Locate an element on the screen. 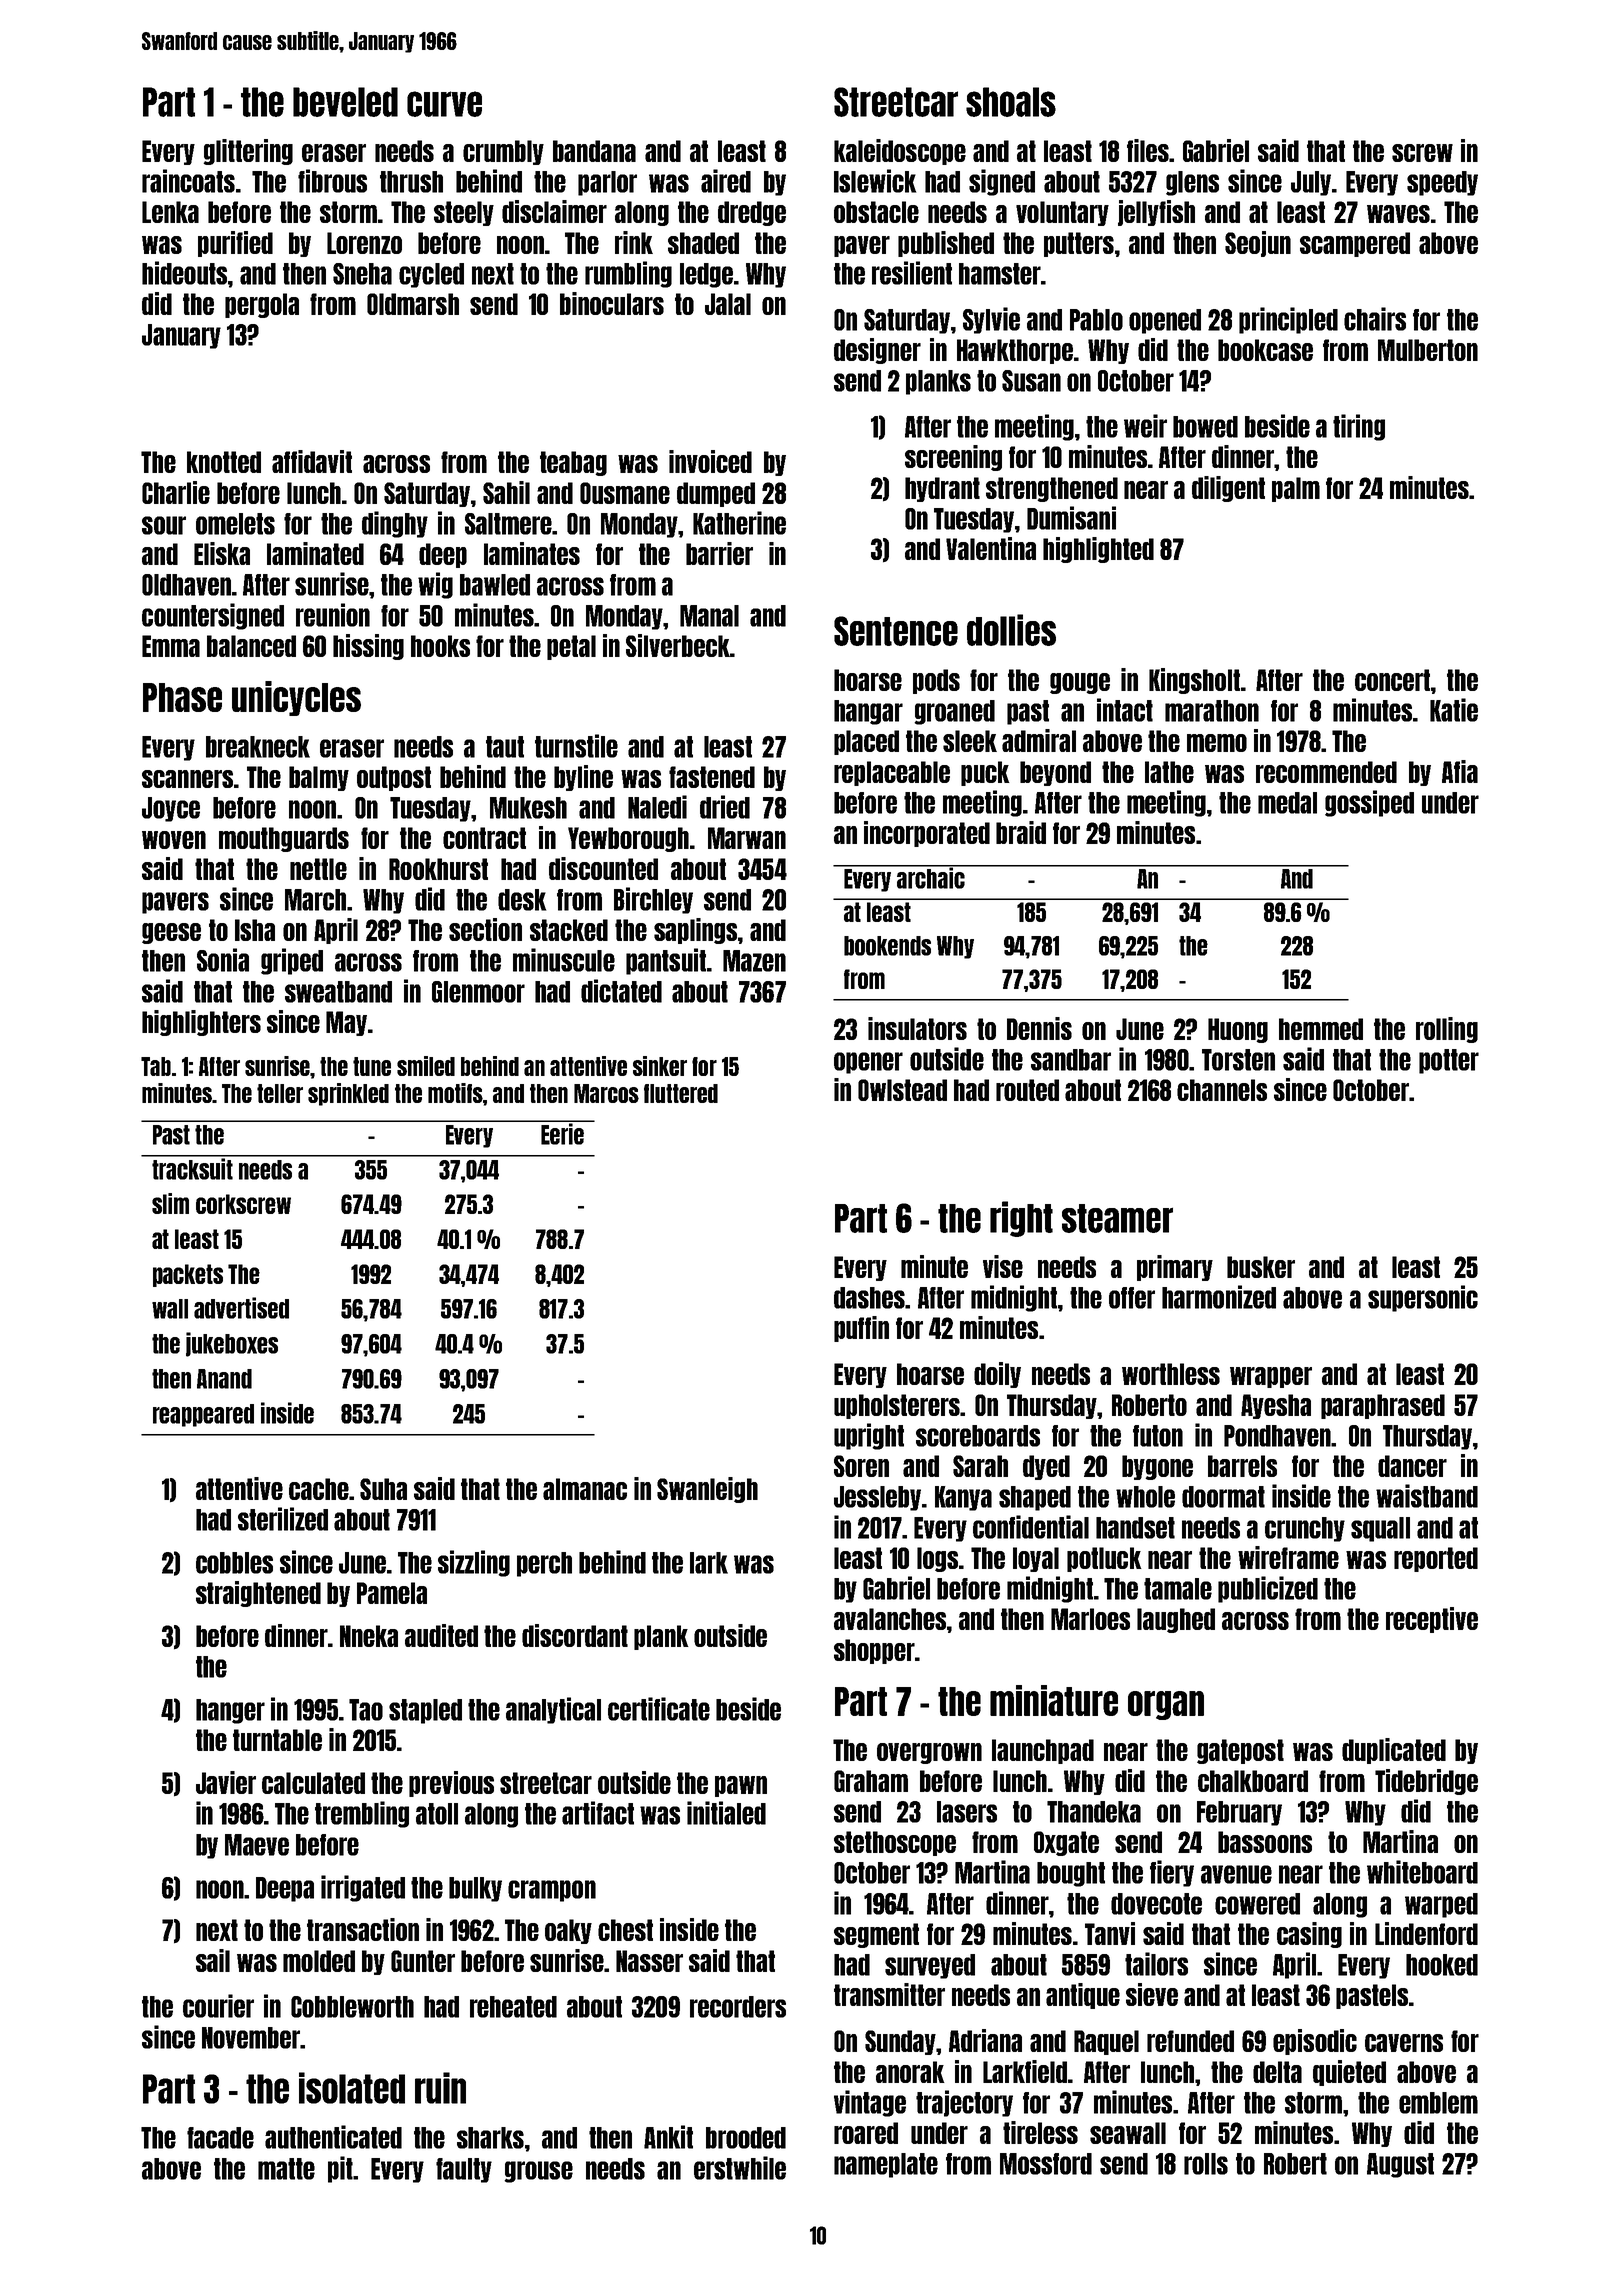  files is located at coordinates (1148, 150).
